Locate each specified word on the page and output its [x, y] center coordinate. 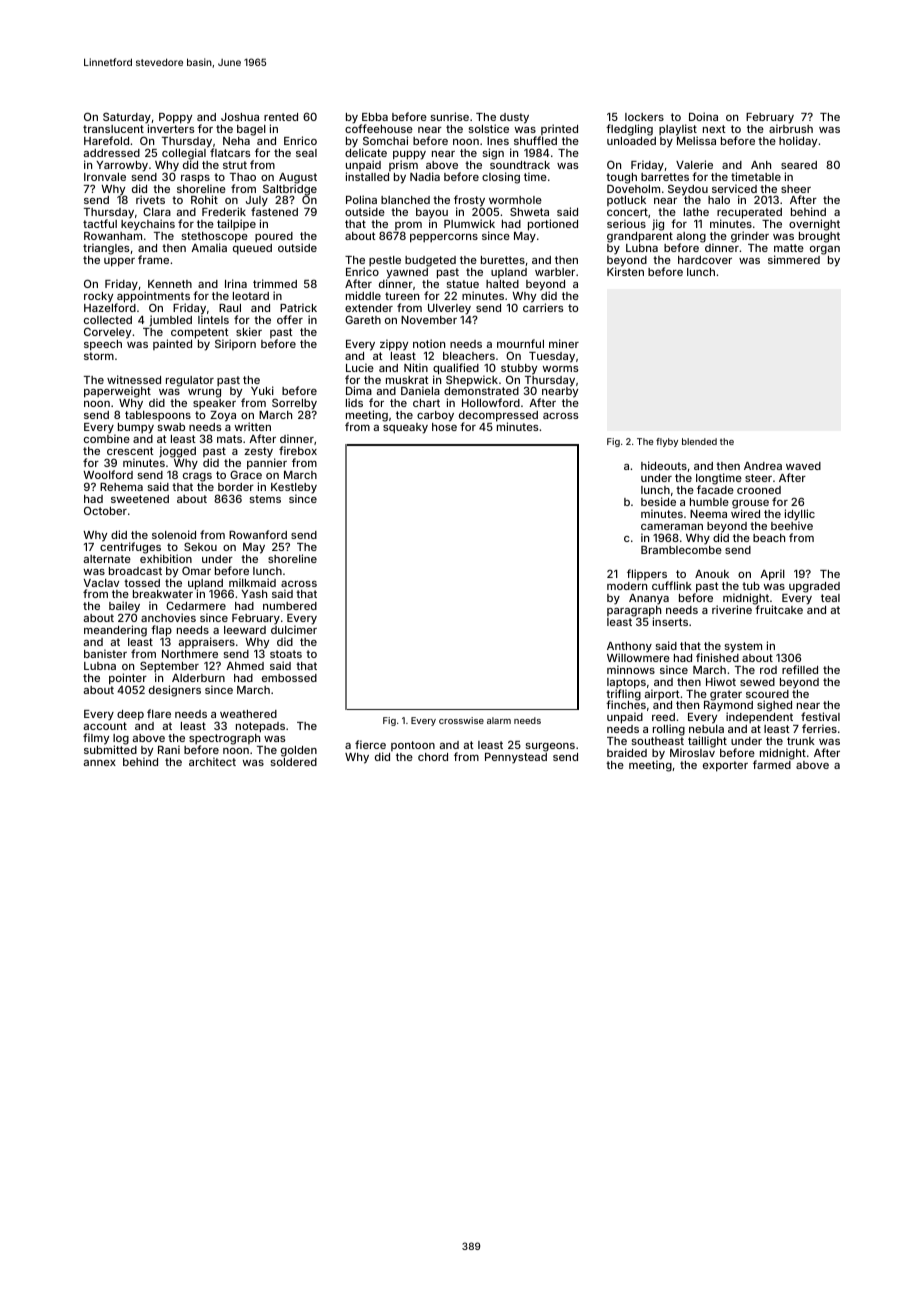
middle [363, 295]
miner [564, 343]
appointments [153, 297]
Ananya [649, 599]
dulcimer [294, 630]
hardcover [705, 260]
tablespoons [158, 416]
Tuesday [552, 357]
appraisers [207, 642]
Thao [243, 177]
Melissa [696, 140]
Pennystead [516, 758]
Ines [498, 141]
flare [159, 713]
